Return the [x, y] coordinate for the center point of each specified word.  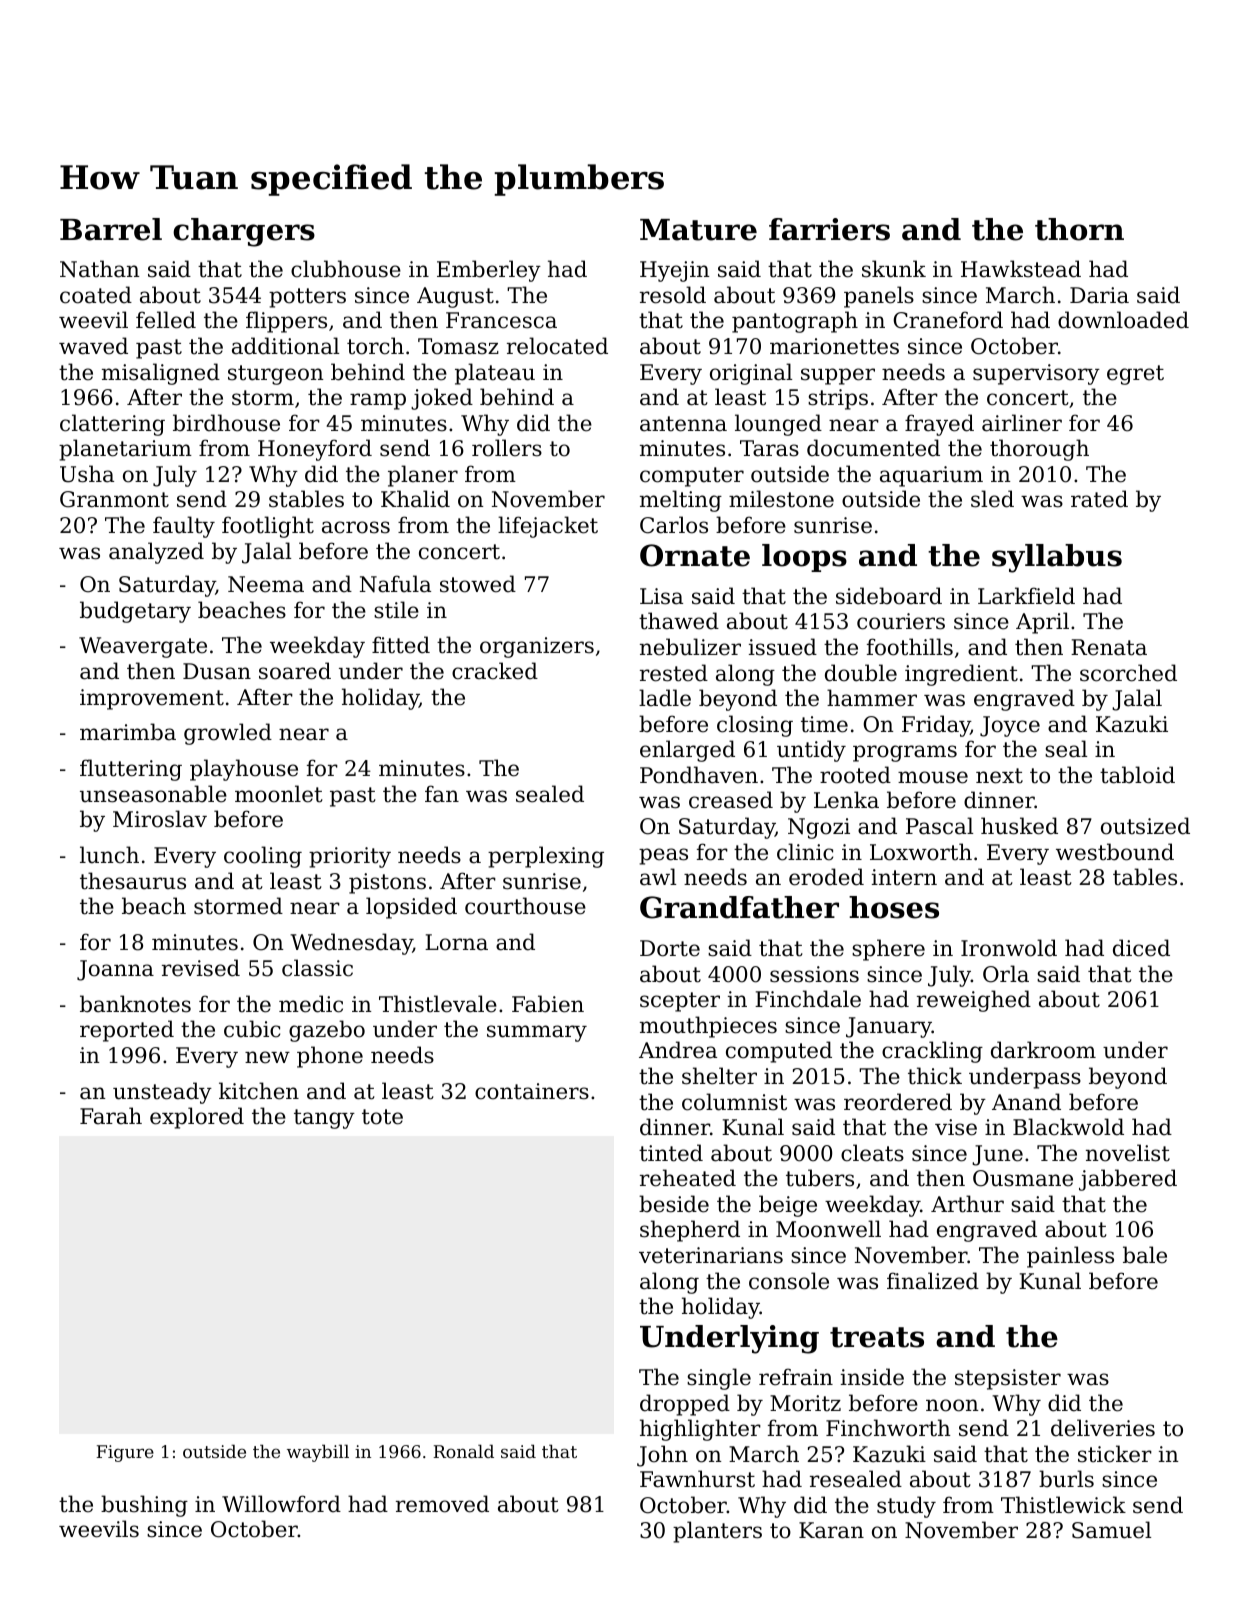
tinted [671, 1153]
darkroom [1043, 1050]
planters [717, 1532]
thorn [1079, 229]
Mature [698, 230]
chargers [244, 232]
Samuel [1111, 1530]
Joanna [115, 970]
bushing [144, 1506]
